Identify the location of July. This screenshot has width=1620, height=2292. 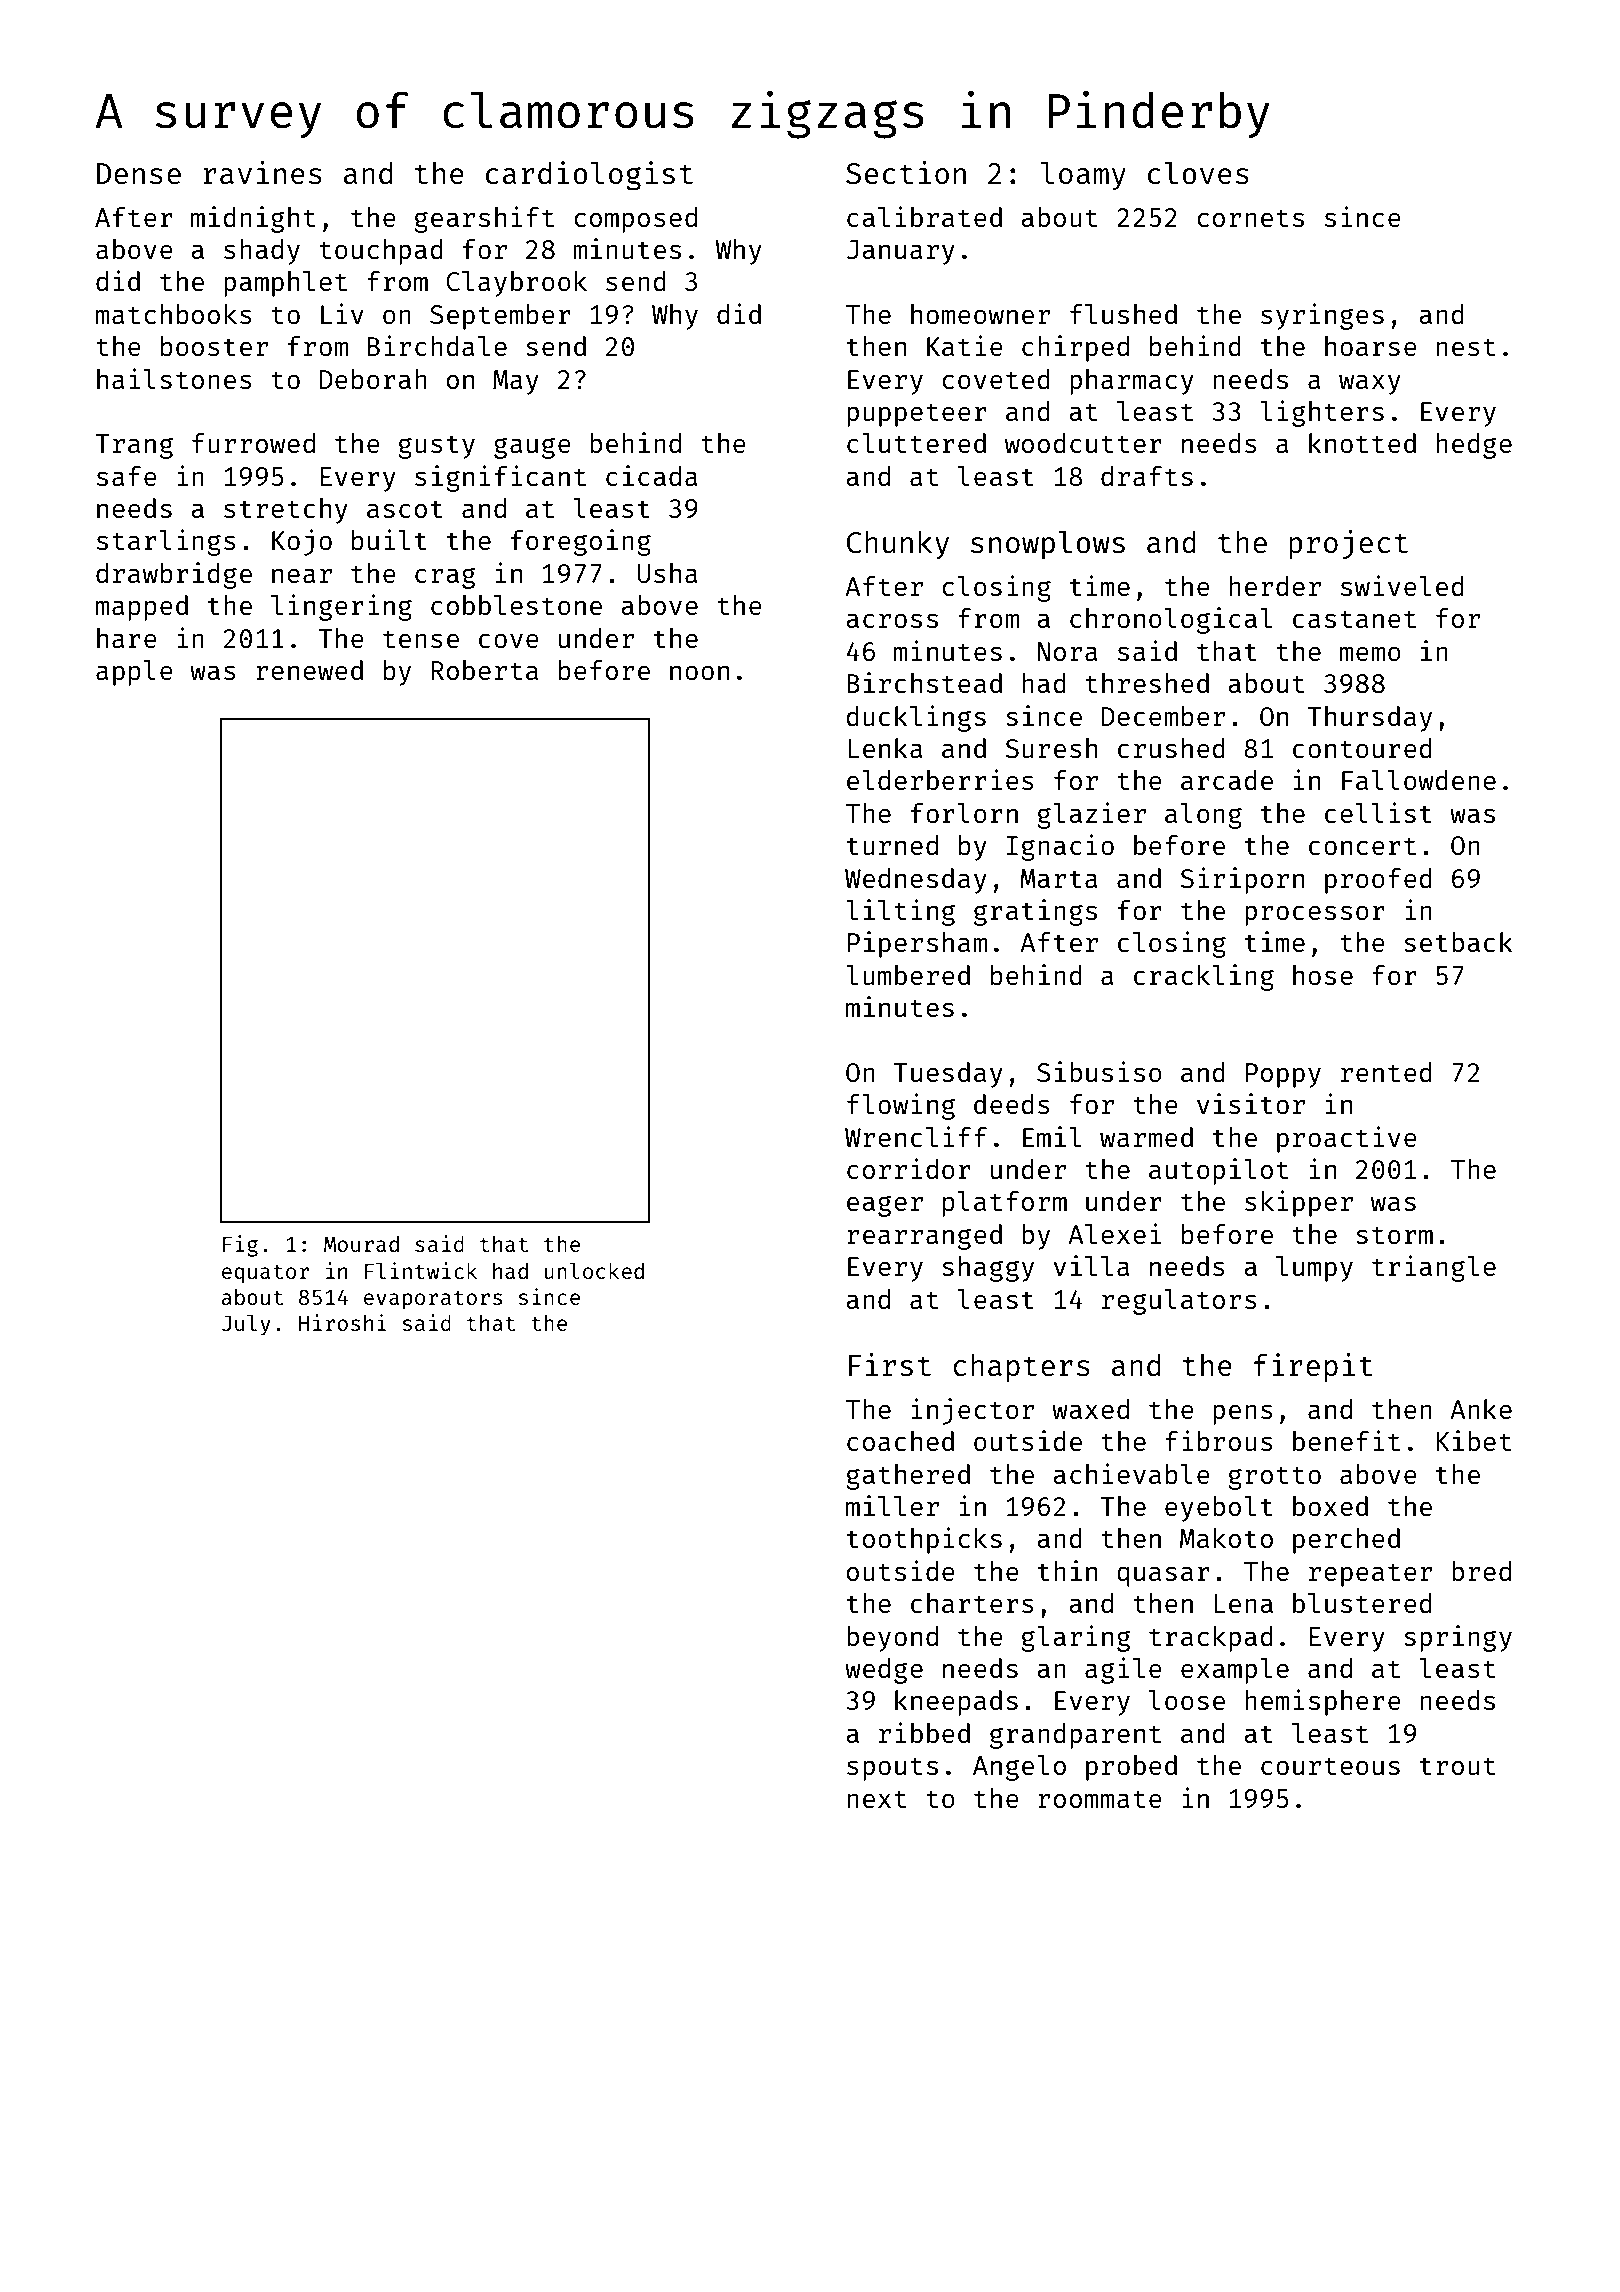
(246, 1325).
